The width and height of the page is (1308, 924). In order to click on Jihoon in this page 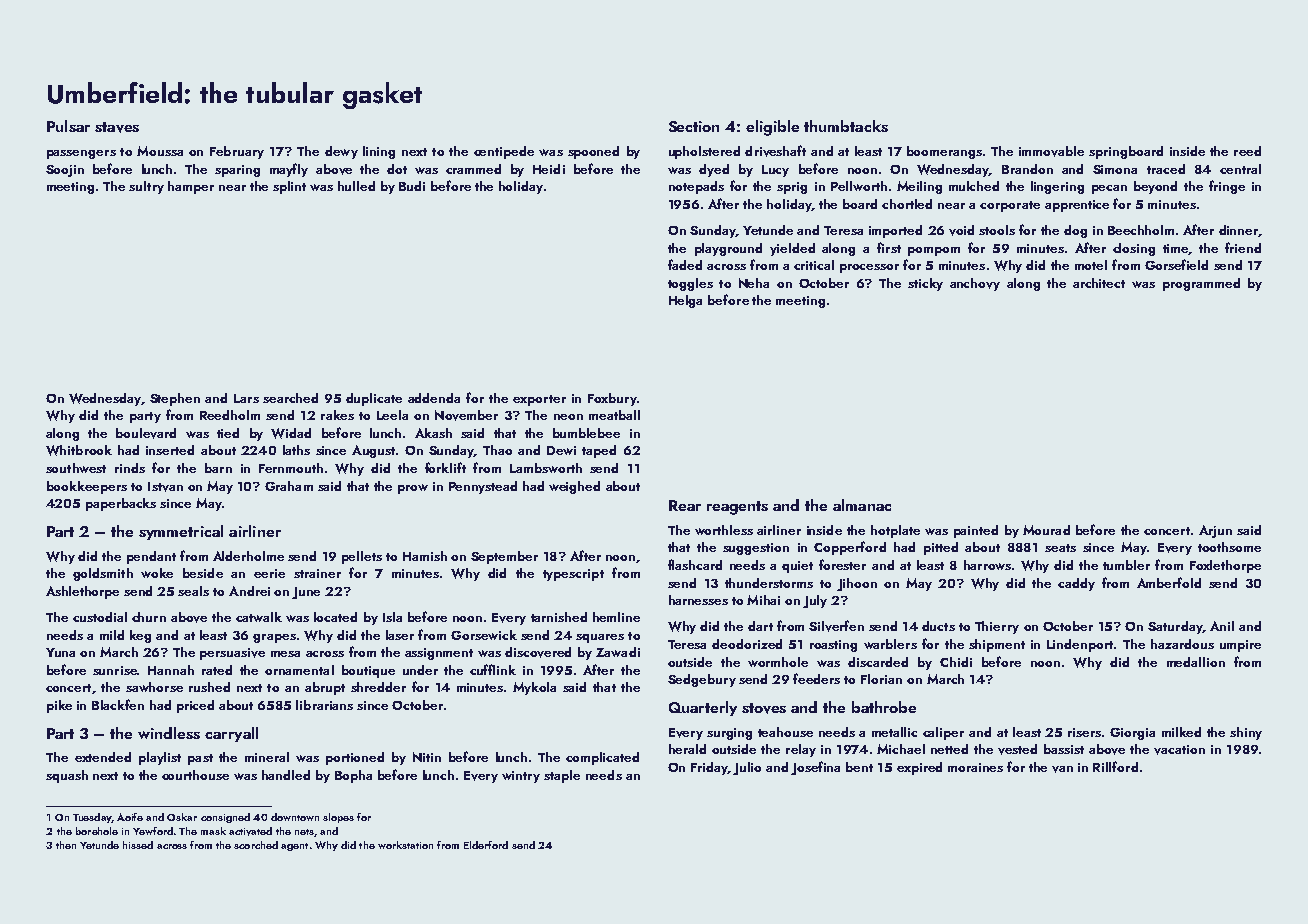, I will do `click(857, 584)`.
